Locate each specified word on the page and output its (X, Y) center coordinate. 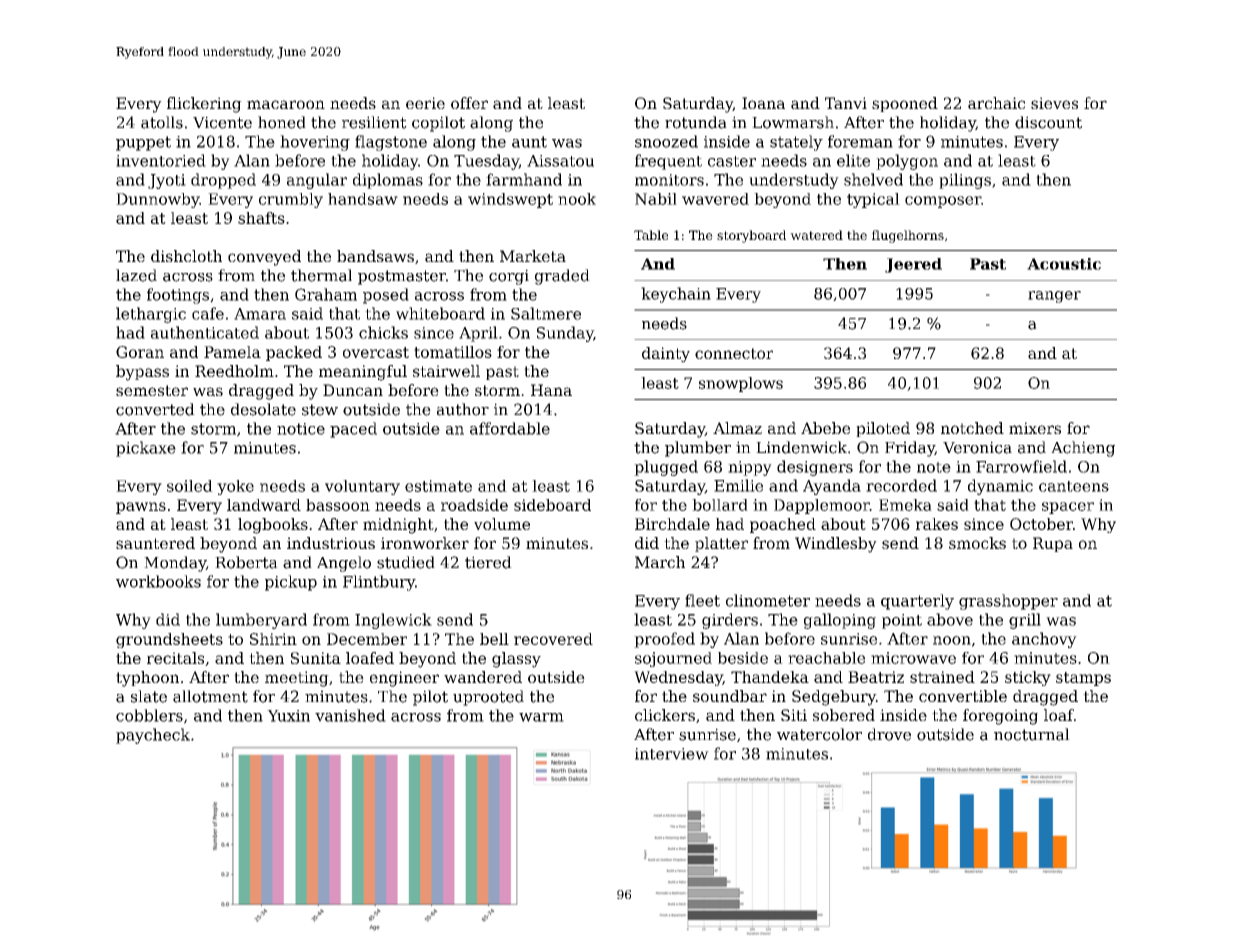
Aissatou (560, 161)
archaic (996, 103)
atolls (162, 122)
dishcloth (186, 256)
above (950, 619)
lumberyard (261, 621)
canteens (1074, 486)
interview (672, 754)
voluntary (362, 487)
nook (577, 199)
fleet (702, 600)
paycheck (153, 736)
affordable (510, 428)
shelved (873, 179)
